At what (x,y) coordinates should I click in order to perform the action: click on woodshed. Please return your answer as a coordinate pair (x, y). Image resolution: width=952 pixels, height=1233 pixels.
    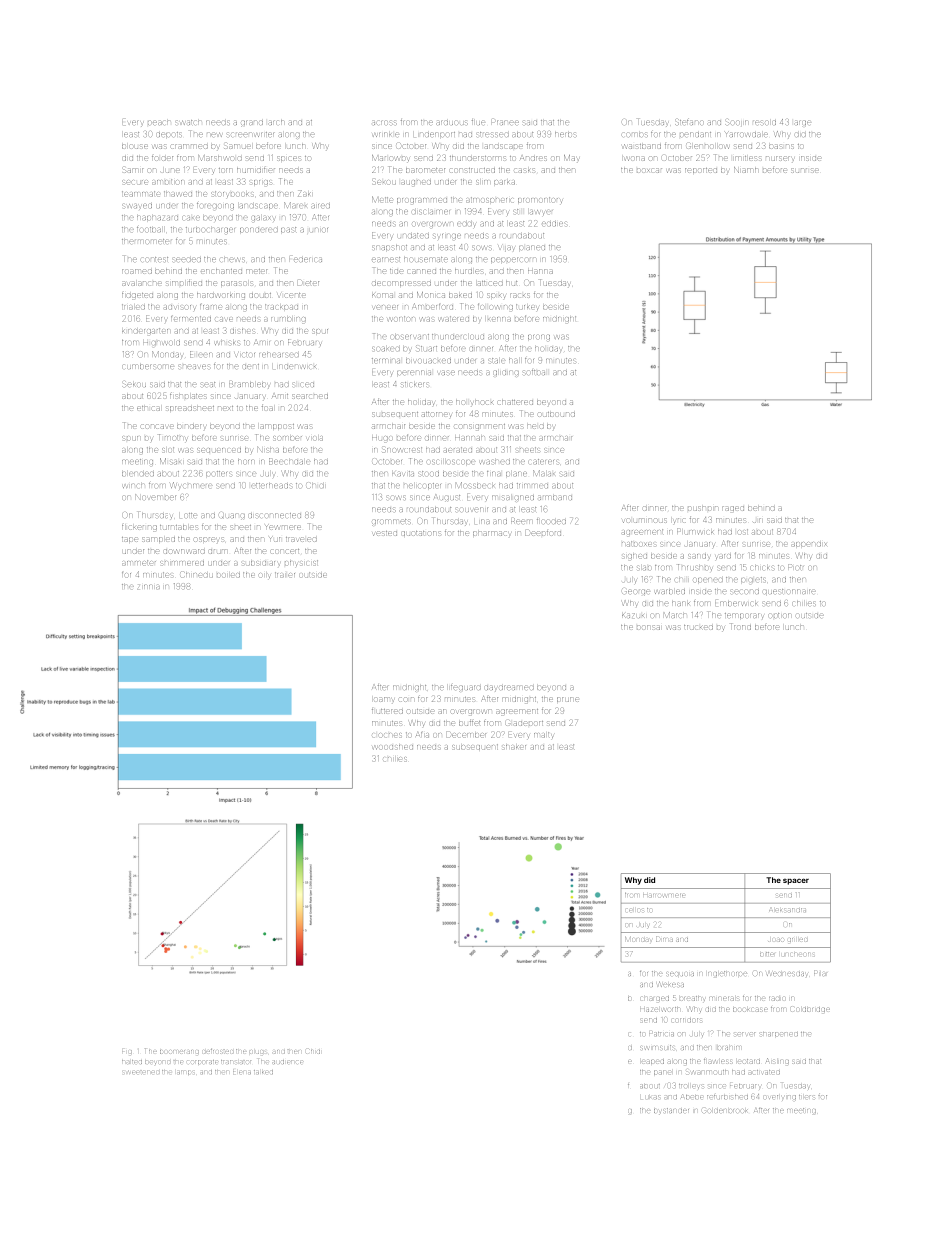
    Looking at the image, I should click on (393, 747).
